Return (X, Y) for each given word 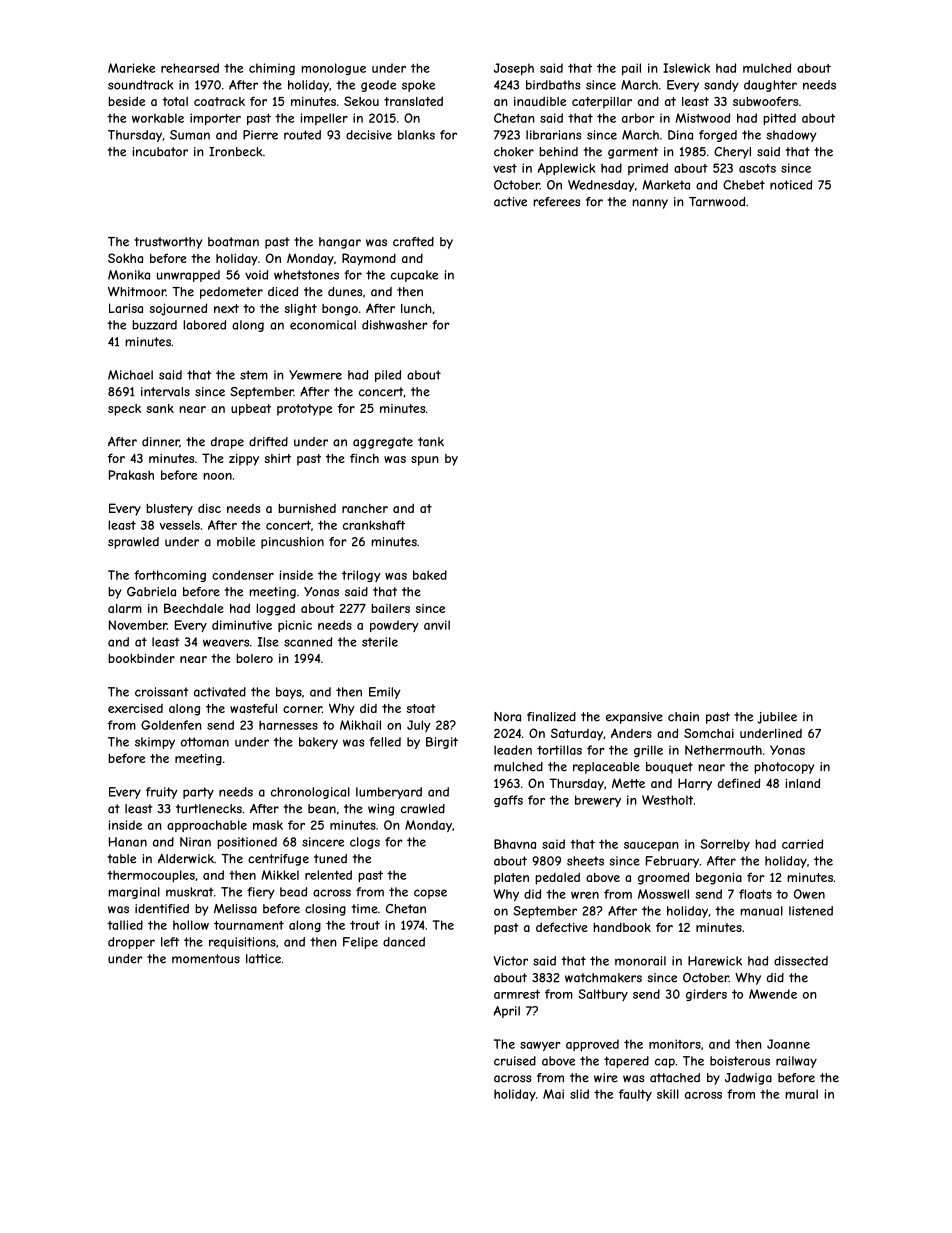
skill (668, 1094)
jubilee (777, 718)
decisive (369, 135)
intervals (165, 392)
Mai (553, 1094)
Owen (809, 894)
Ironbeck (236, 152)
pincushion (292, 543)
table (122, 859)
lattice (263, 959)
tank (431, 442)
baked (430, 575)
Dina (680, 135)
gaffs (508, 801)
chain (683, 717)
